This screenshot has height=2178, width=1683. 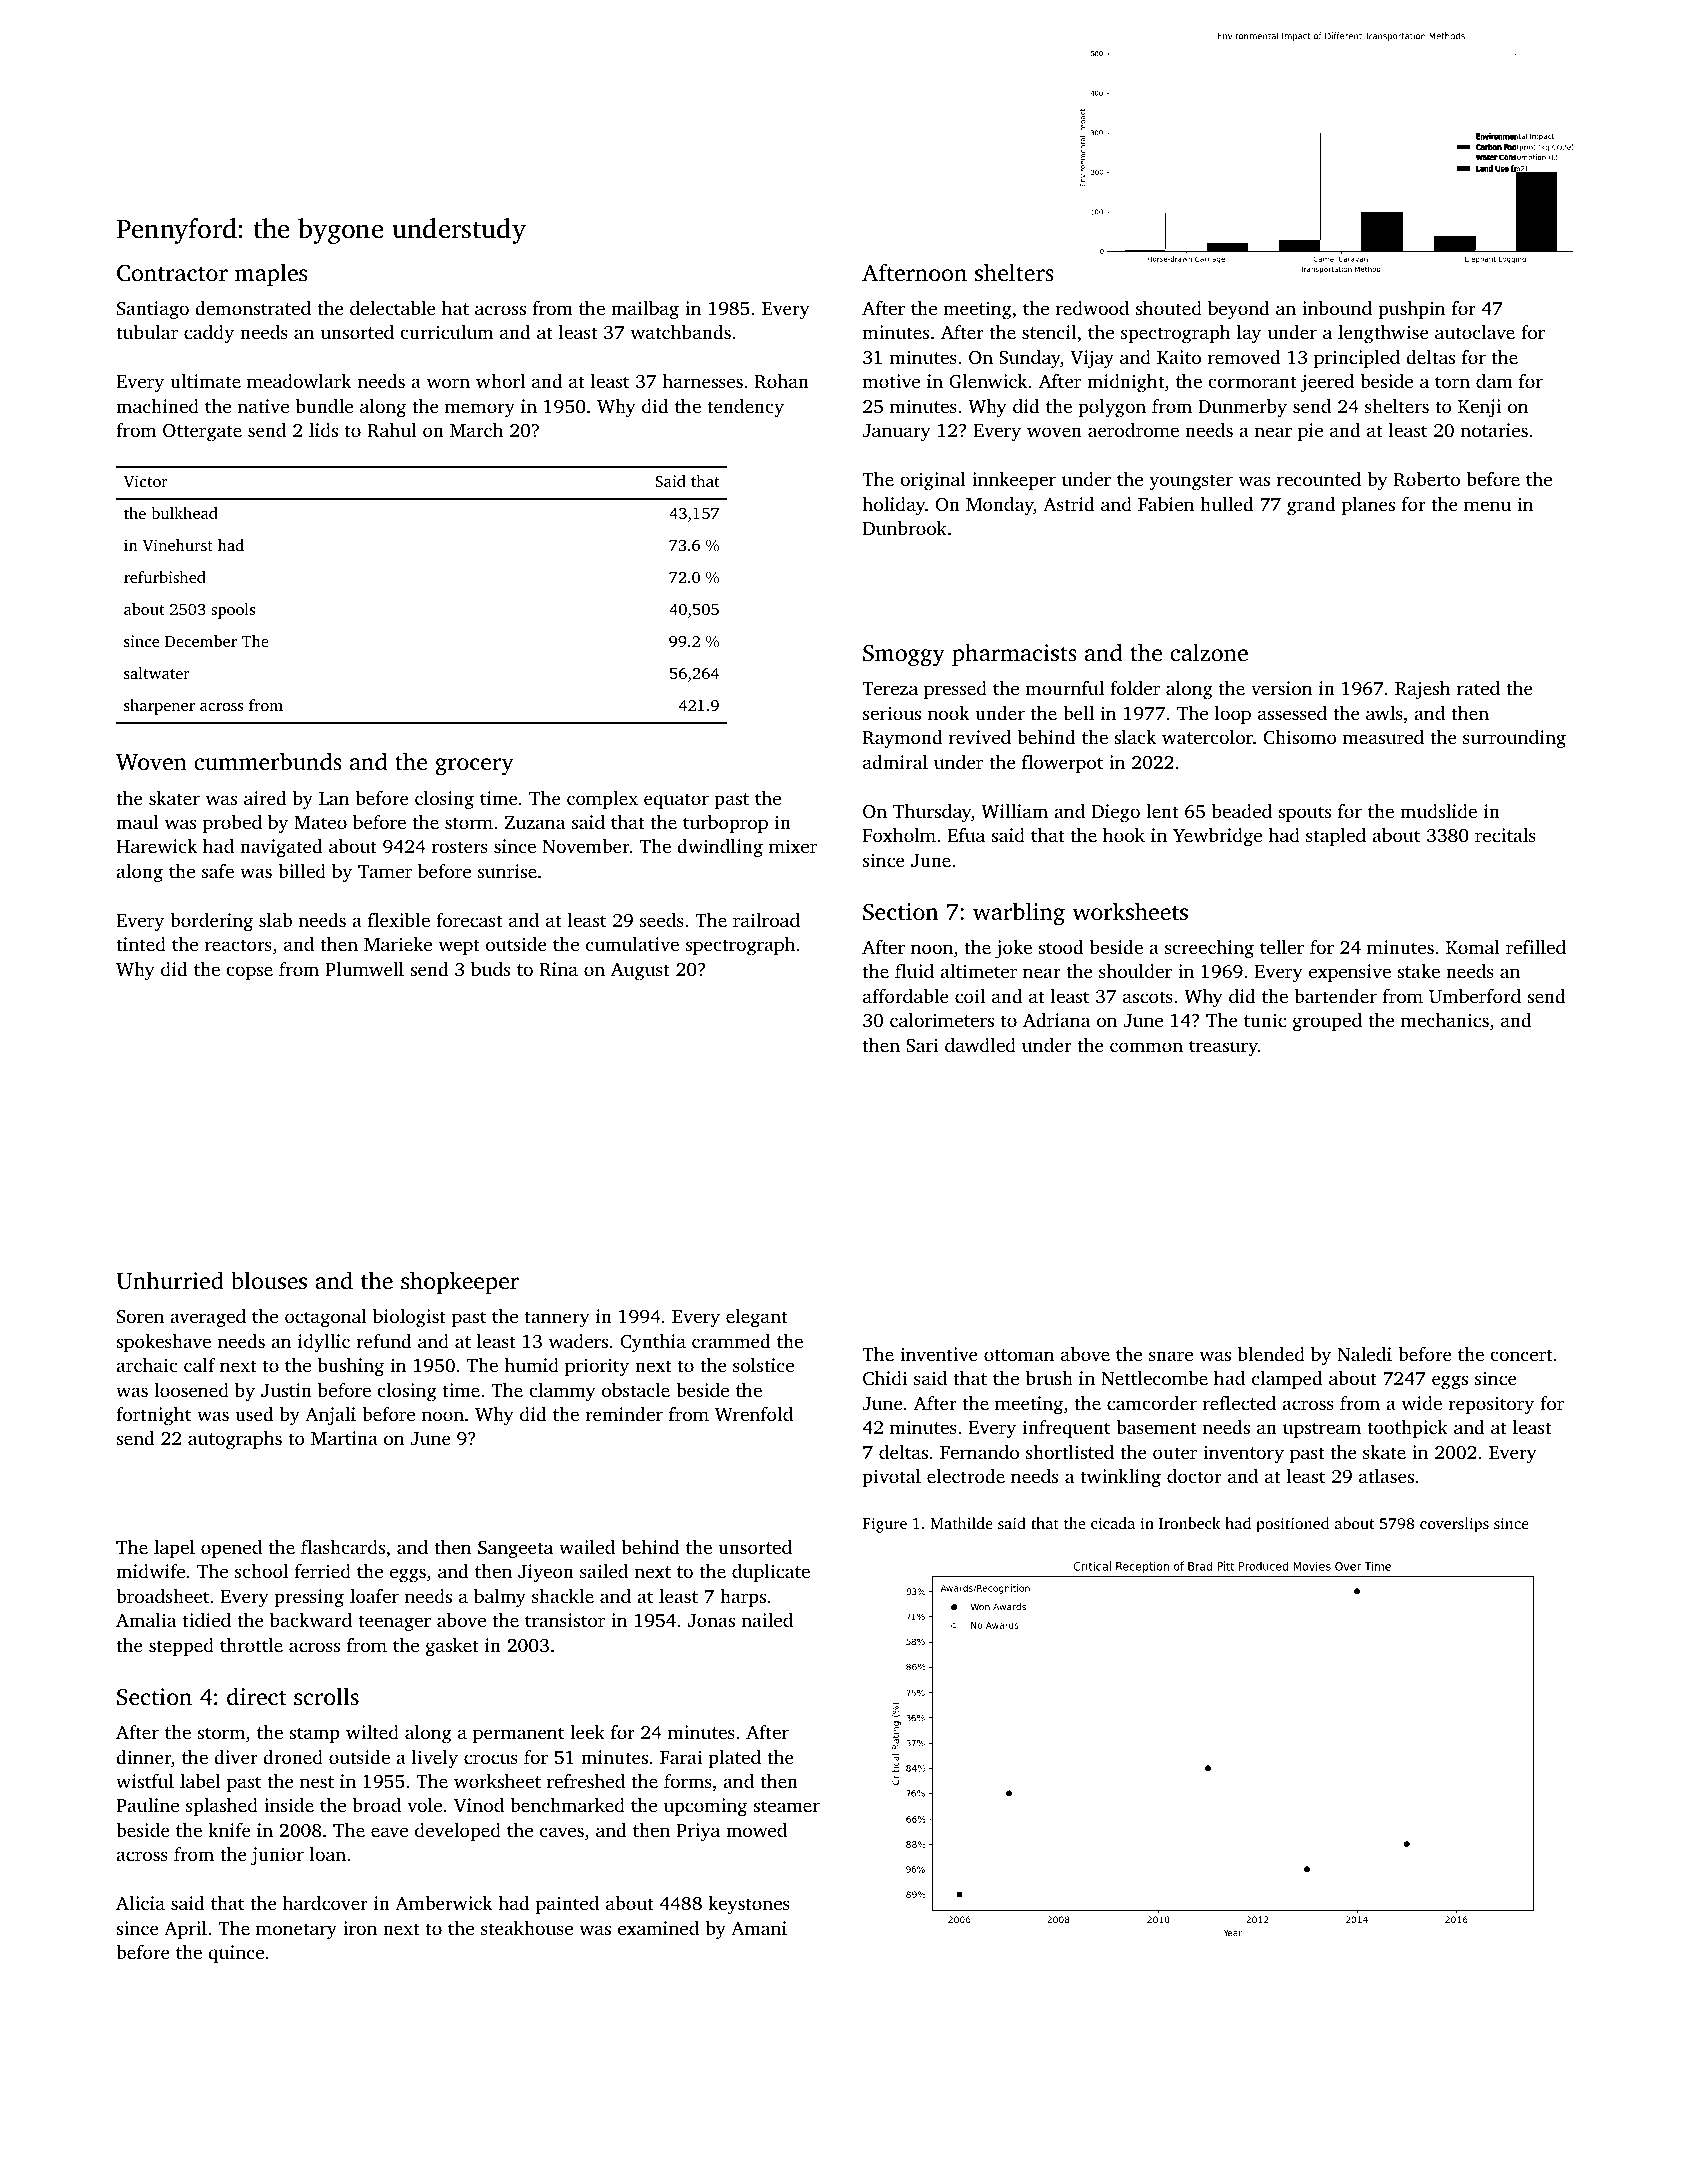 I want to click on Dunbrook, so click(x=905, y=528).
